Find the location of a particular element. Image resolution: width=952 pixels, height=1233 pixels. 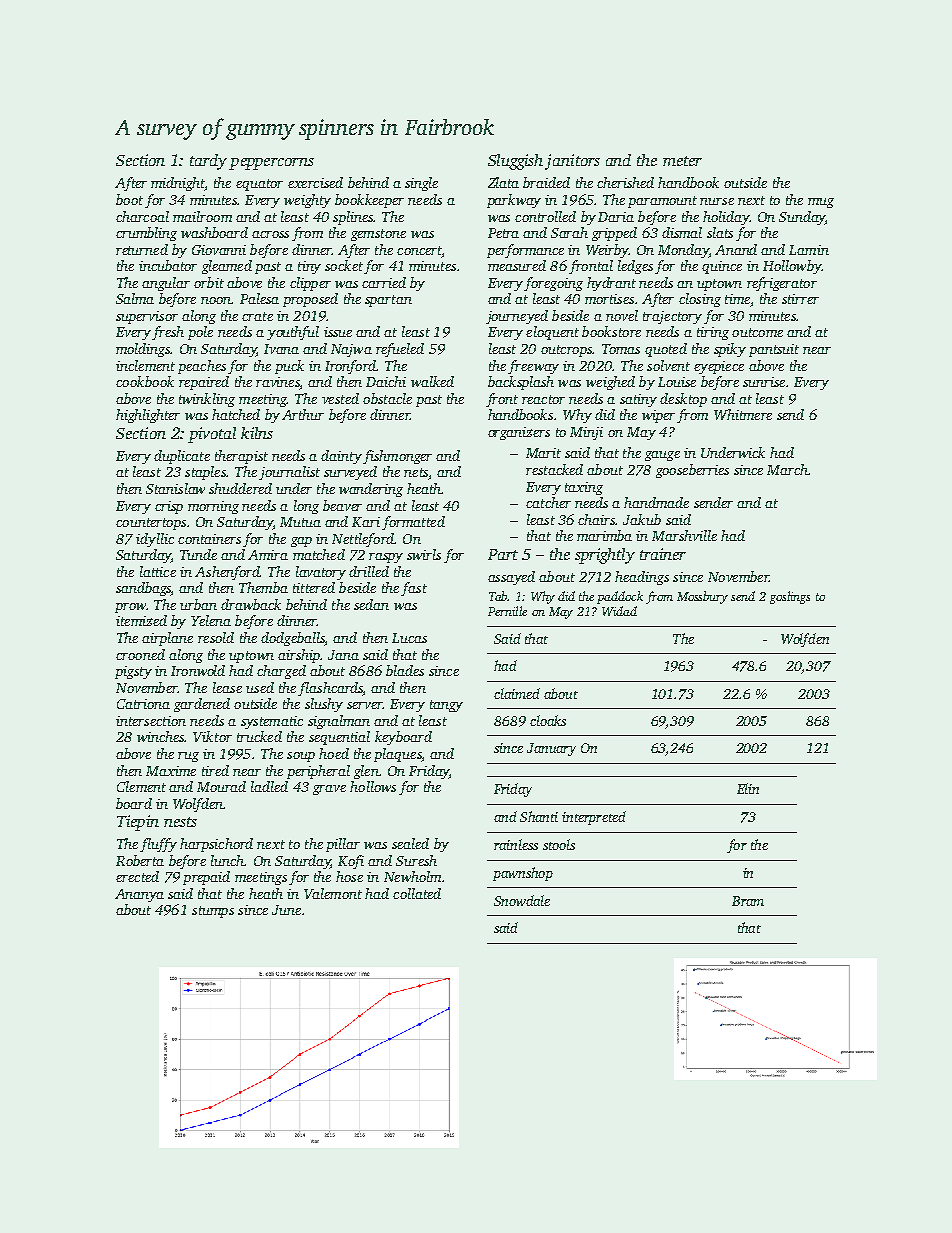

countertops is located at coordinates (151, 524).
